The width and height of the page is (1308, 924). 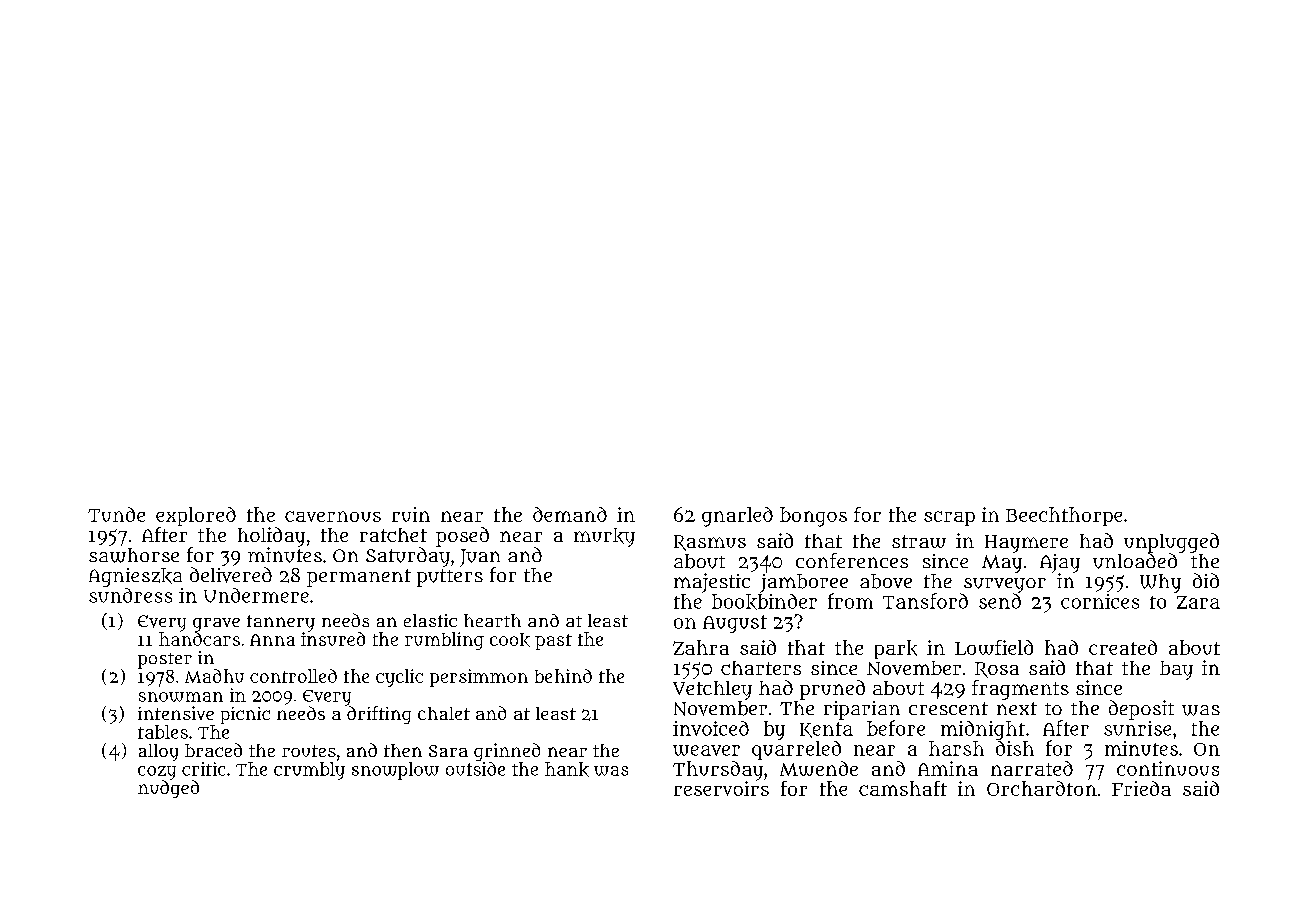 What do you see at coordinates (168, 789) in the page?
I see `nudged` at bounding box center [168, 789].
